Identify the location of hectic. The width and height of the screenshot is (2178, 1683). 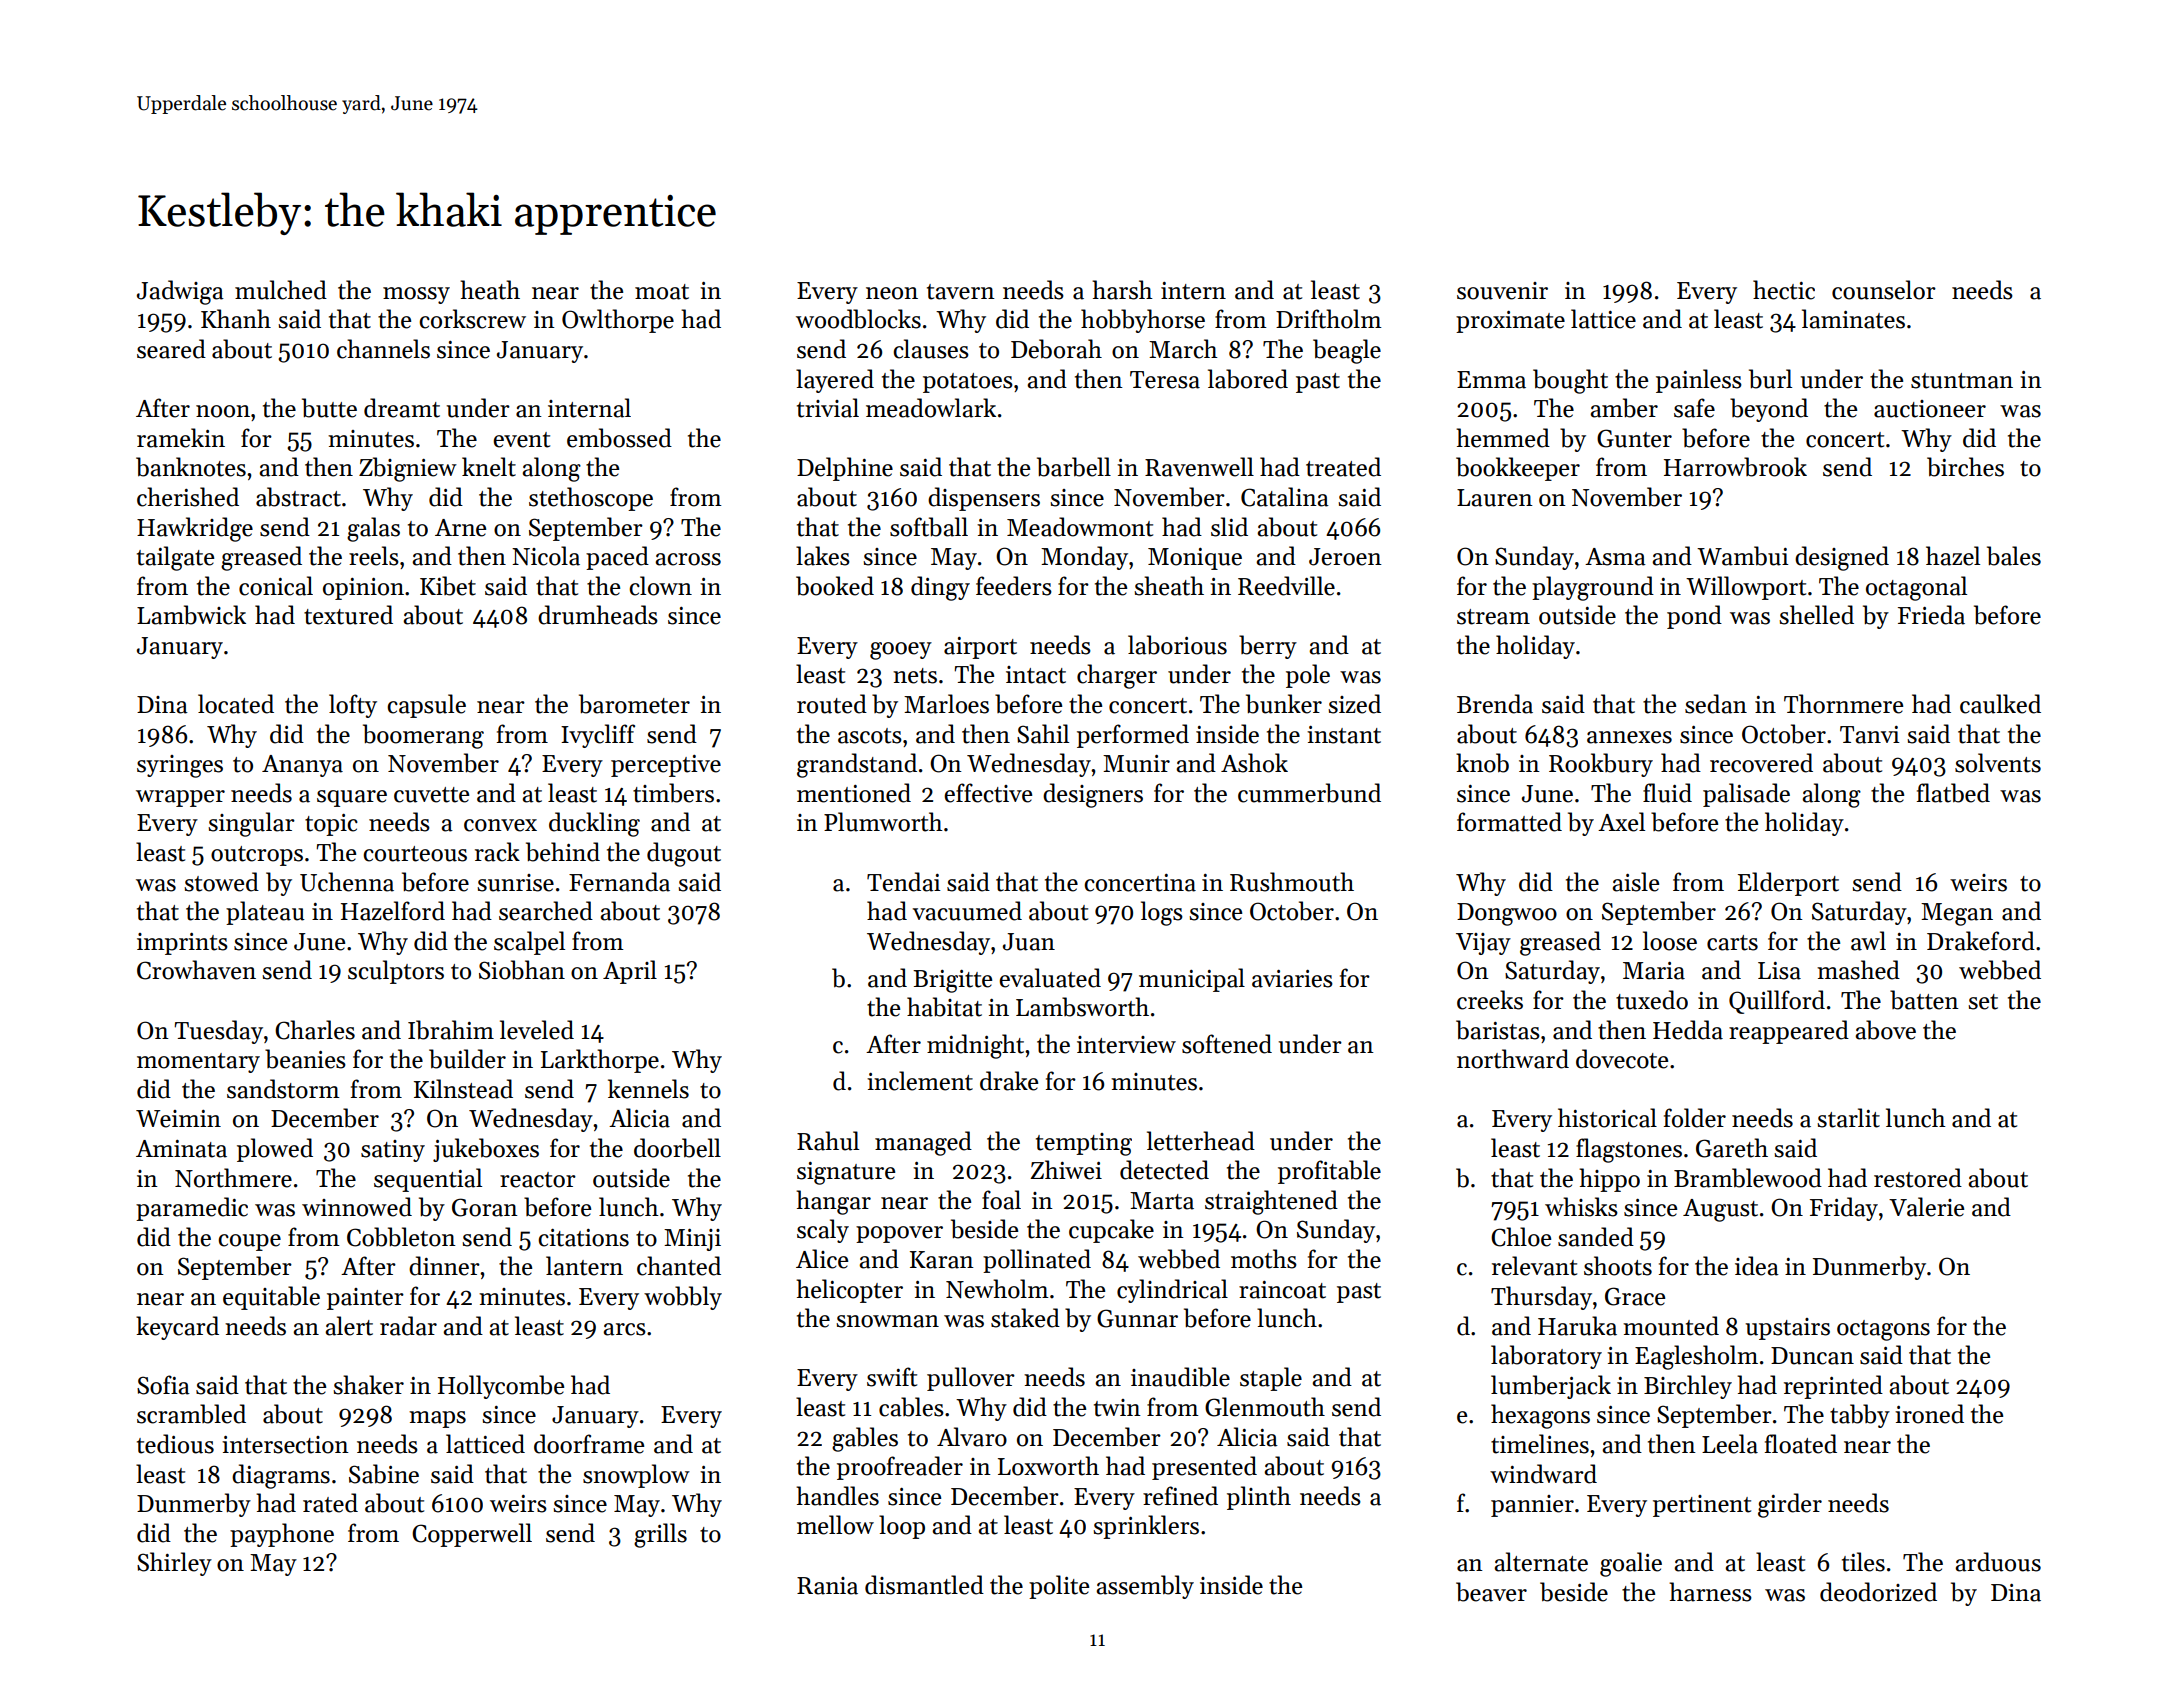
(1784, 290).
